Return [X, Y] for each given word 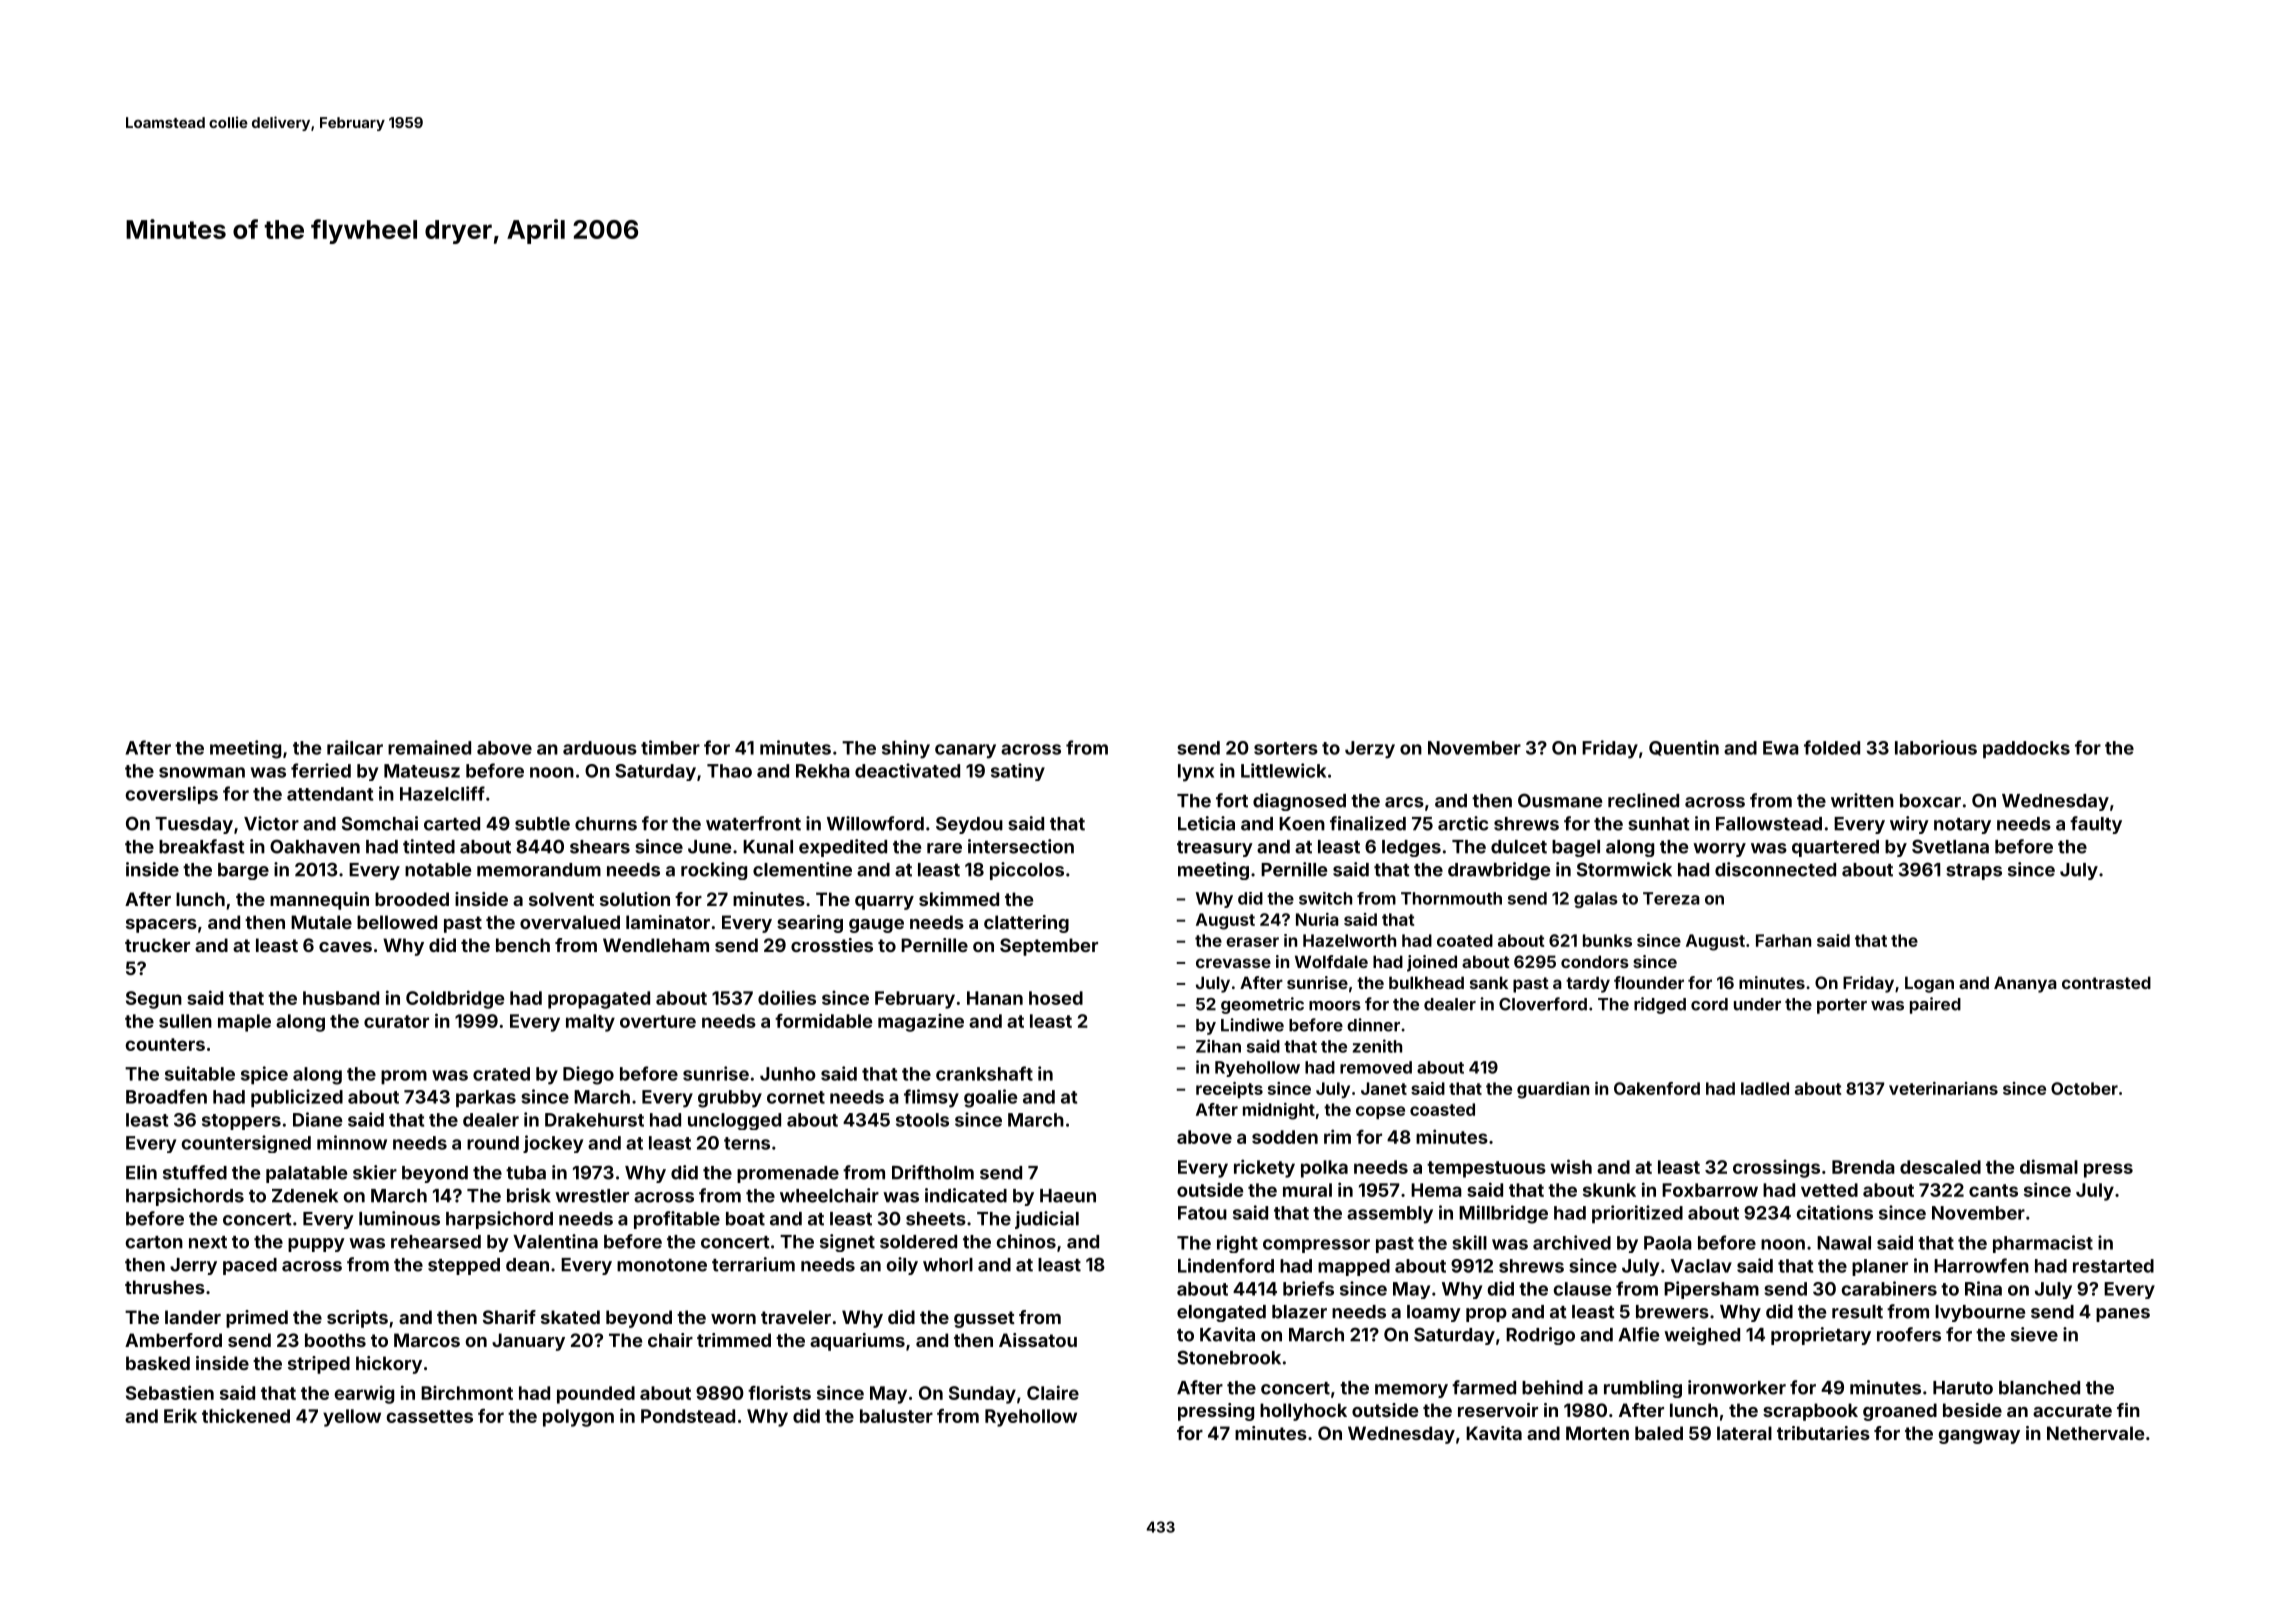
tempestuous [1486, 1169]
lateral [1744, 1433]
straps [1974, 872]
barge [243, 871]
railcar [355, 747]
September [1049, 947]
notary [1962, 826]
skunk [1609, 1190]
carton [154, 1242]
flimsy [931, 1098]
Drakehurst [594, 1120]
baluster [896, 1416]
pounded [596, 1395]
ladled [1765, 1088]
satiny [1018, 772]
